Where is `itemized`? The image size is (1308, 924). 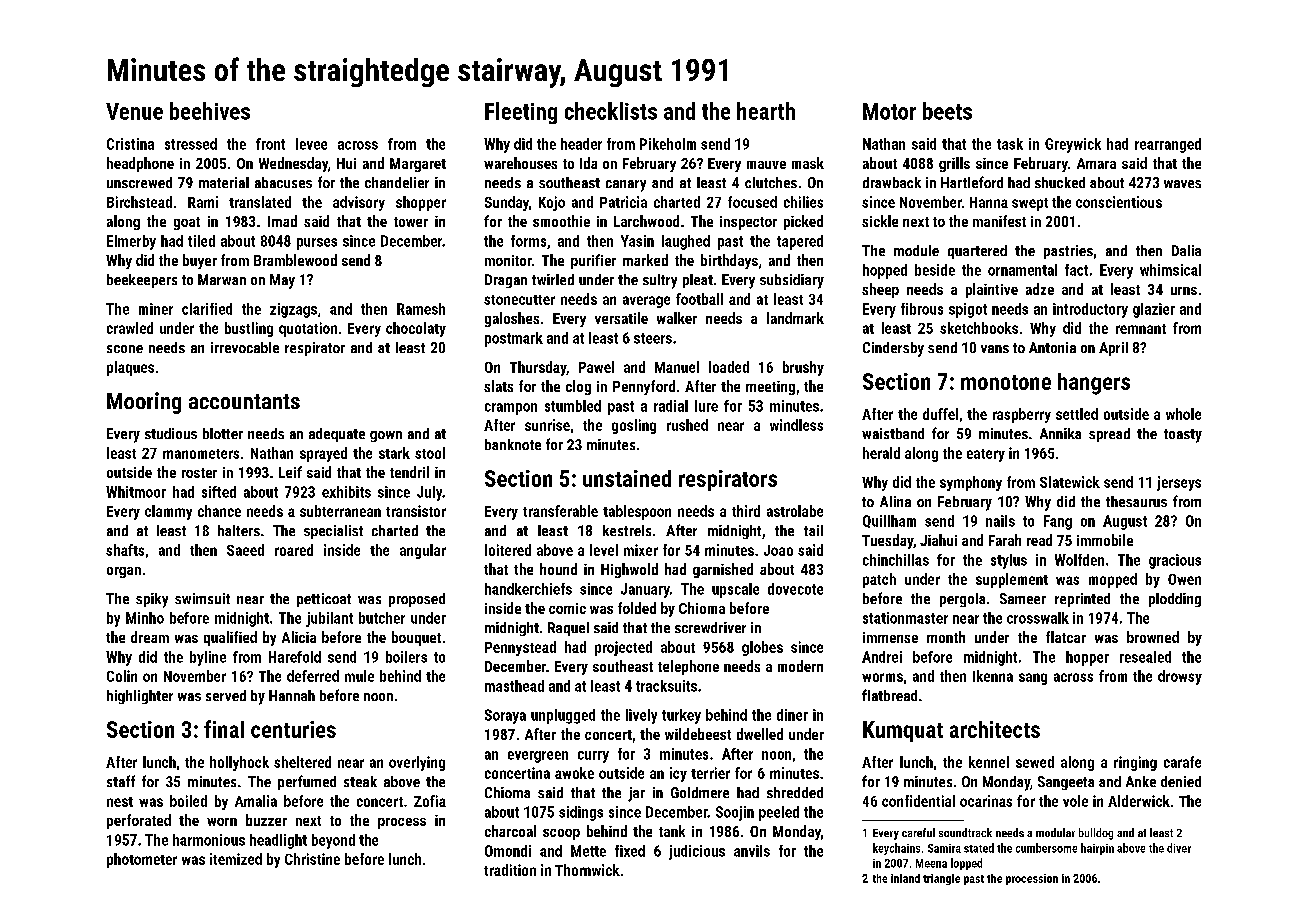
itemized is located at coordinates (236, 859).
